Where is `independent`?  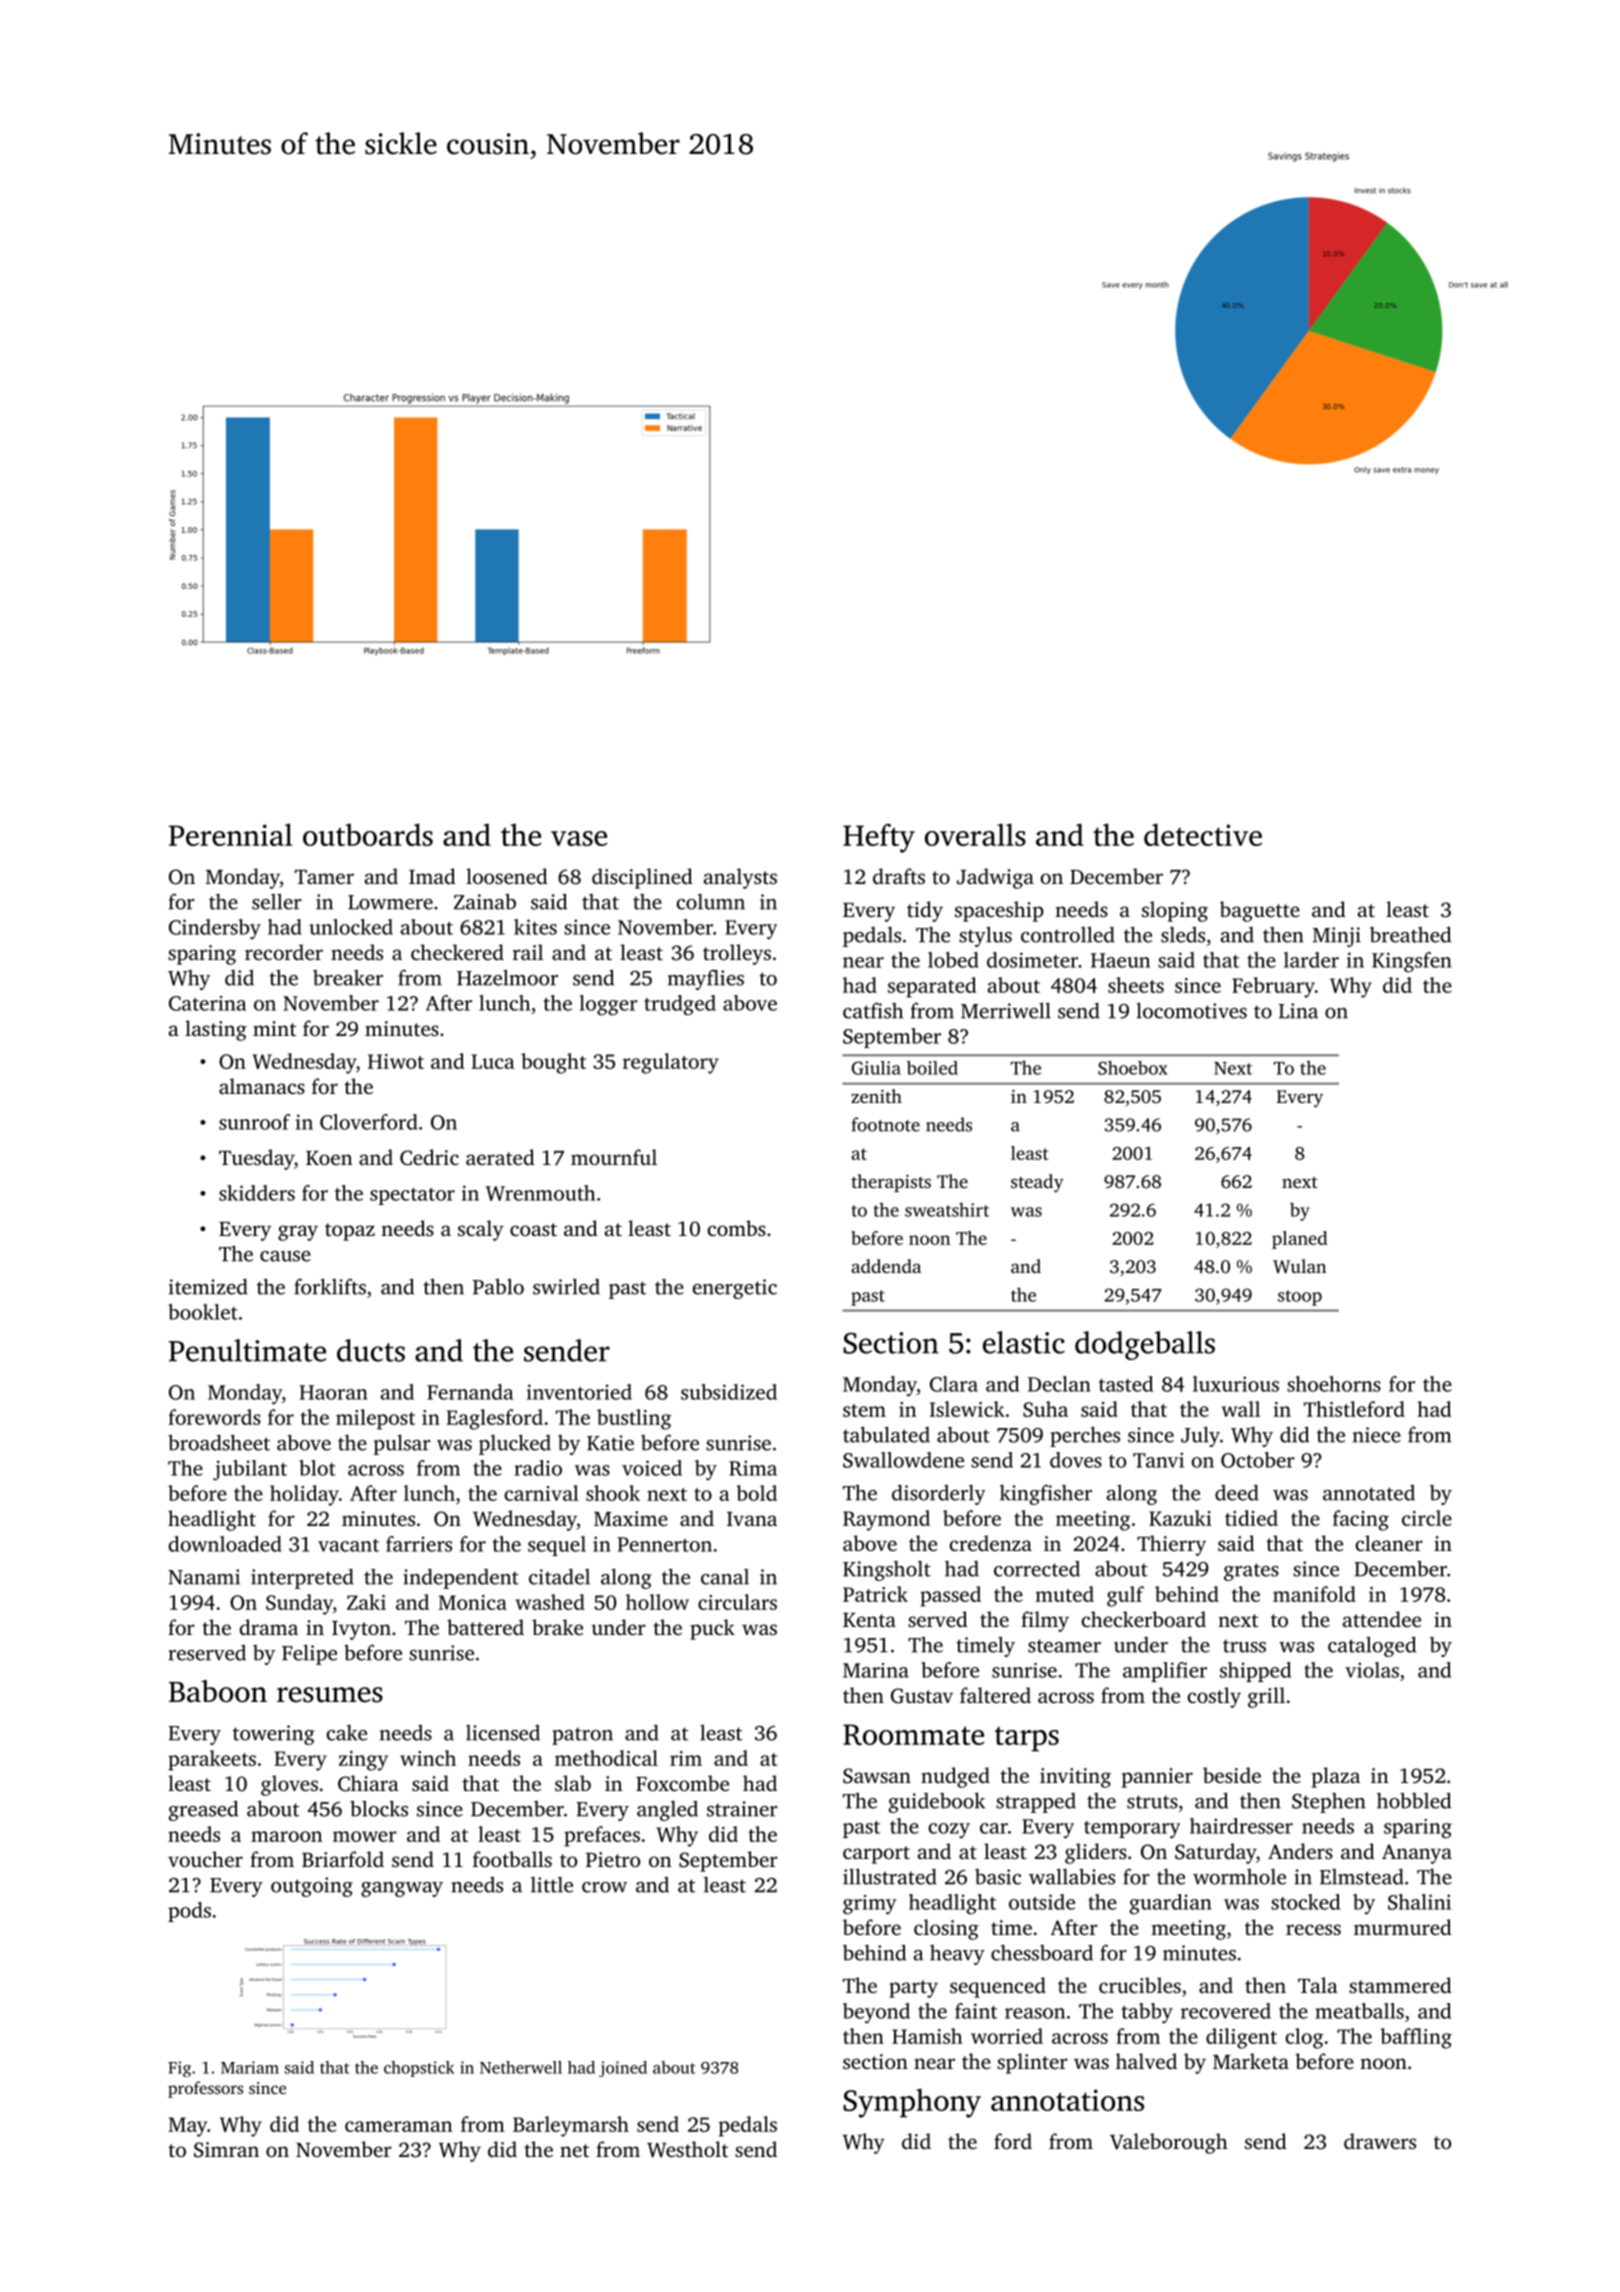
independent is located at coordinates (461, 1578).
